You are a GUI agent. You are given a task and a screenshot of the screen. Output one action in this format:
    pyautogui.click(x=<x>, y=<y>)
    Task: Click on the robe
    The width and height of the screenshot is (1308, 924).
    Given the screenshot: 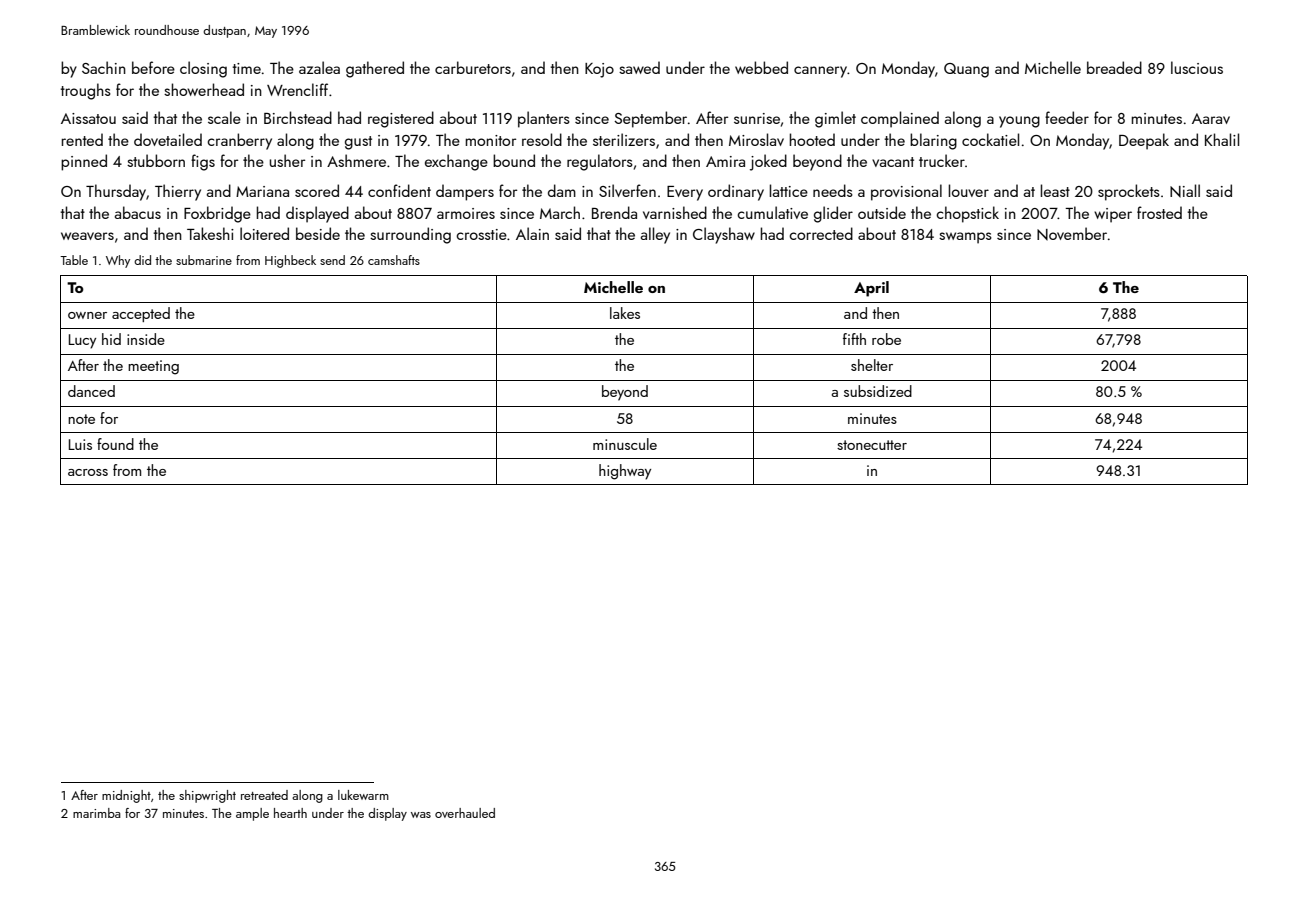 What is the action you would take?
    pyautogui.click(x=886, y=339)
